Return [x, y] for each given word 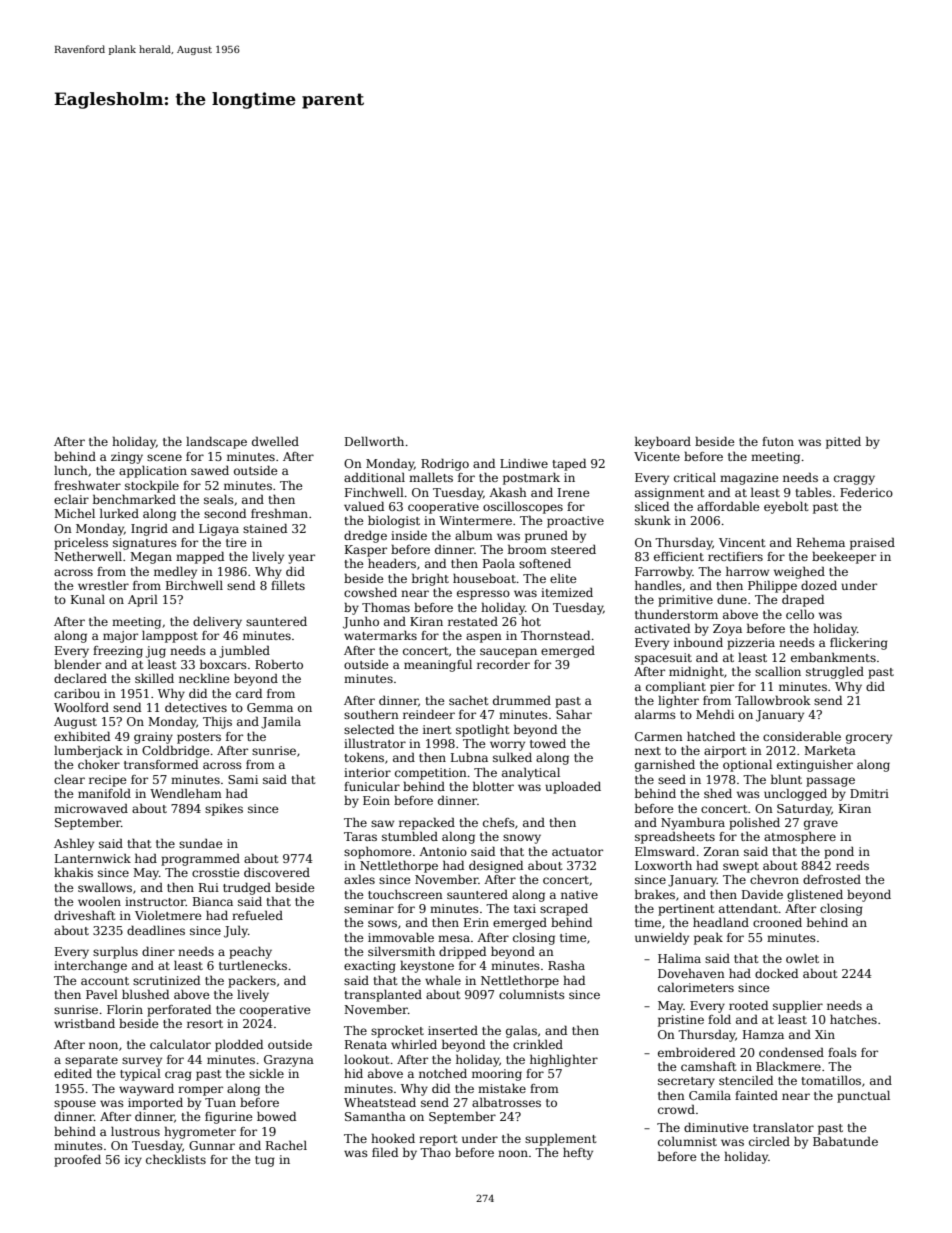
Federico [866, 492]
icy [133, 1161]
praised [872, 543]
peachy [250, 952]
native [579, 894]
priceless [81, 543]
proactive [575, 522]
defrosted [832, 879]
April [143, 600]
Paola [499, 563]
